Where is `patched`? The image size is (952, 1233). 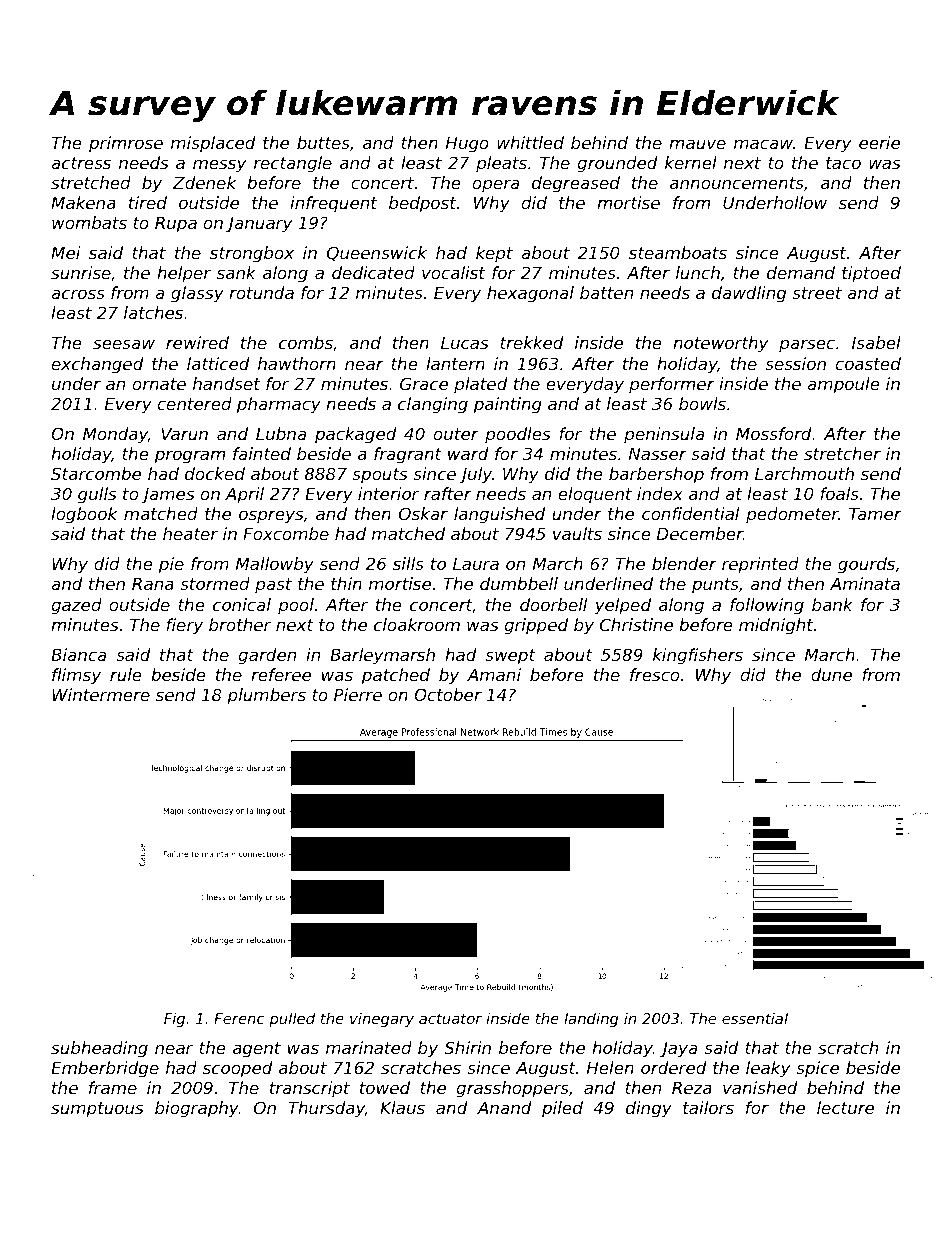 patched is located at coordinates (396, 676).
